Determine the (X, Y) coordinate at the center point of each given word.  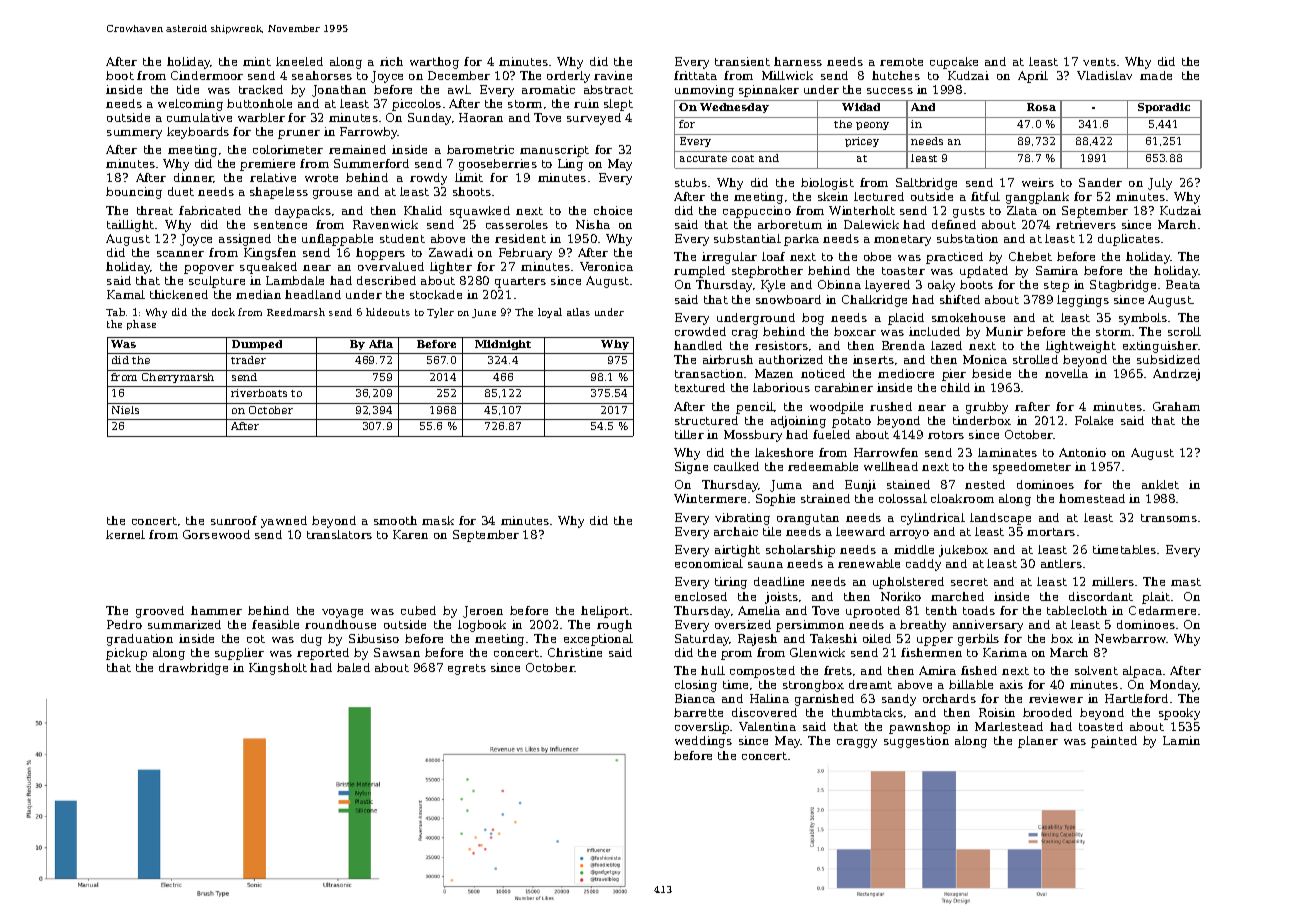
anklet (1160, 484)
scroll (1184, 331)
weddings (703, 742)
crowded (700, 331)
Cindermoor (207, 75)
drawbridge (193, 669)
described (386, 280)
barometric (480, 149)
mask (438, 520)
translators (339, 534)
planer (1038, 742)
